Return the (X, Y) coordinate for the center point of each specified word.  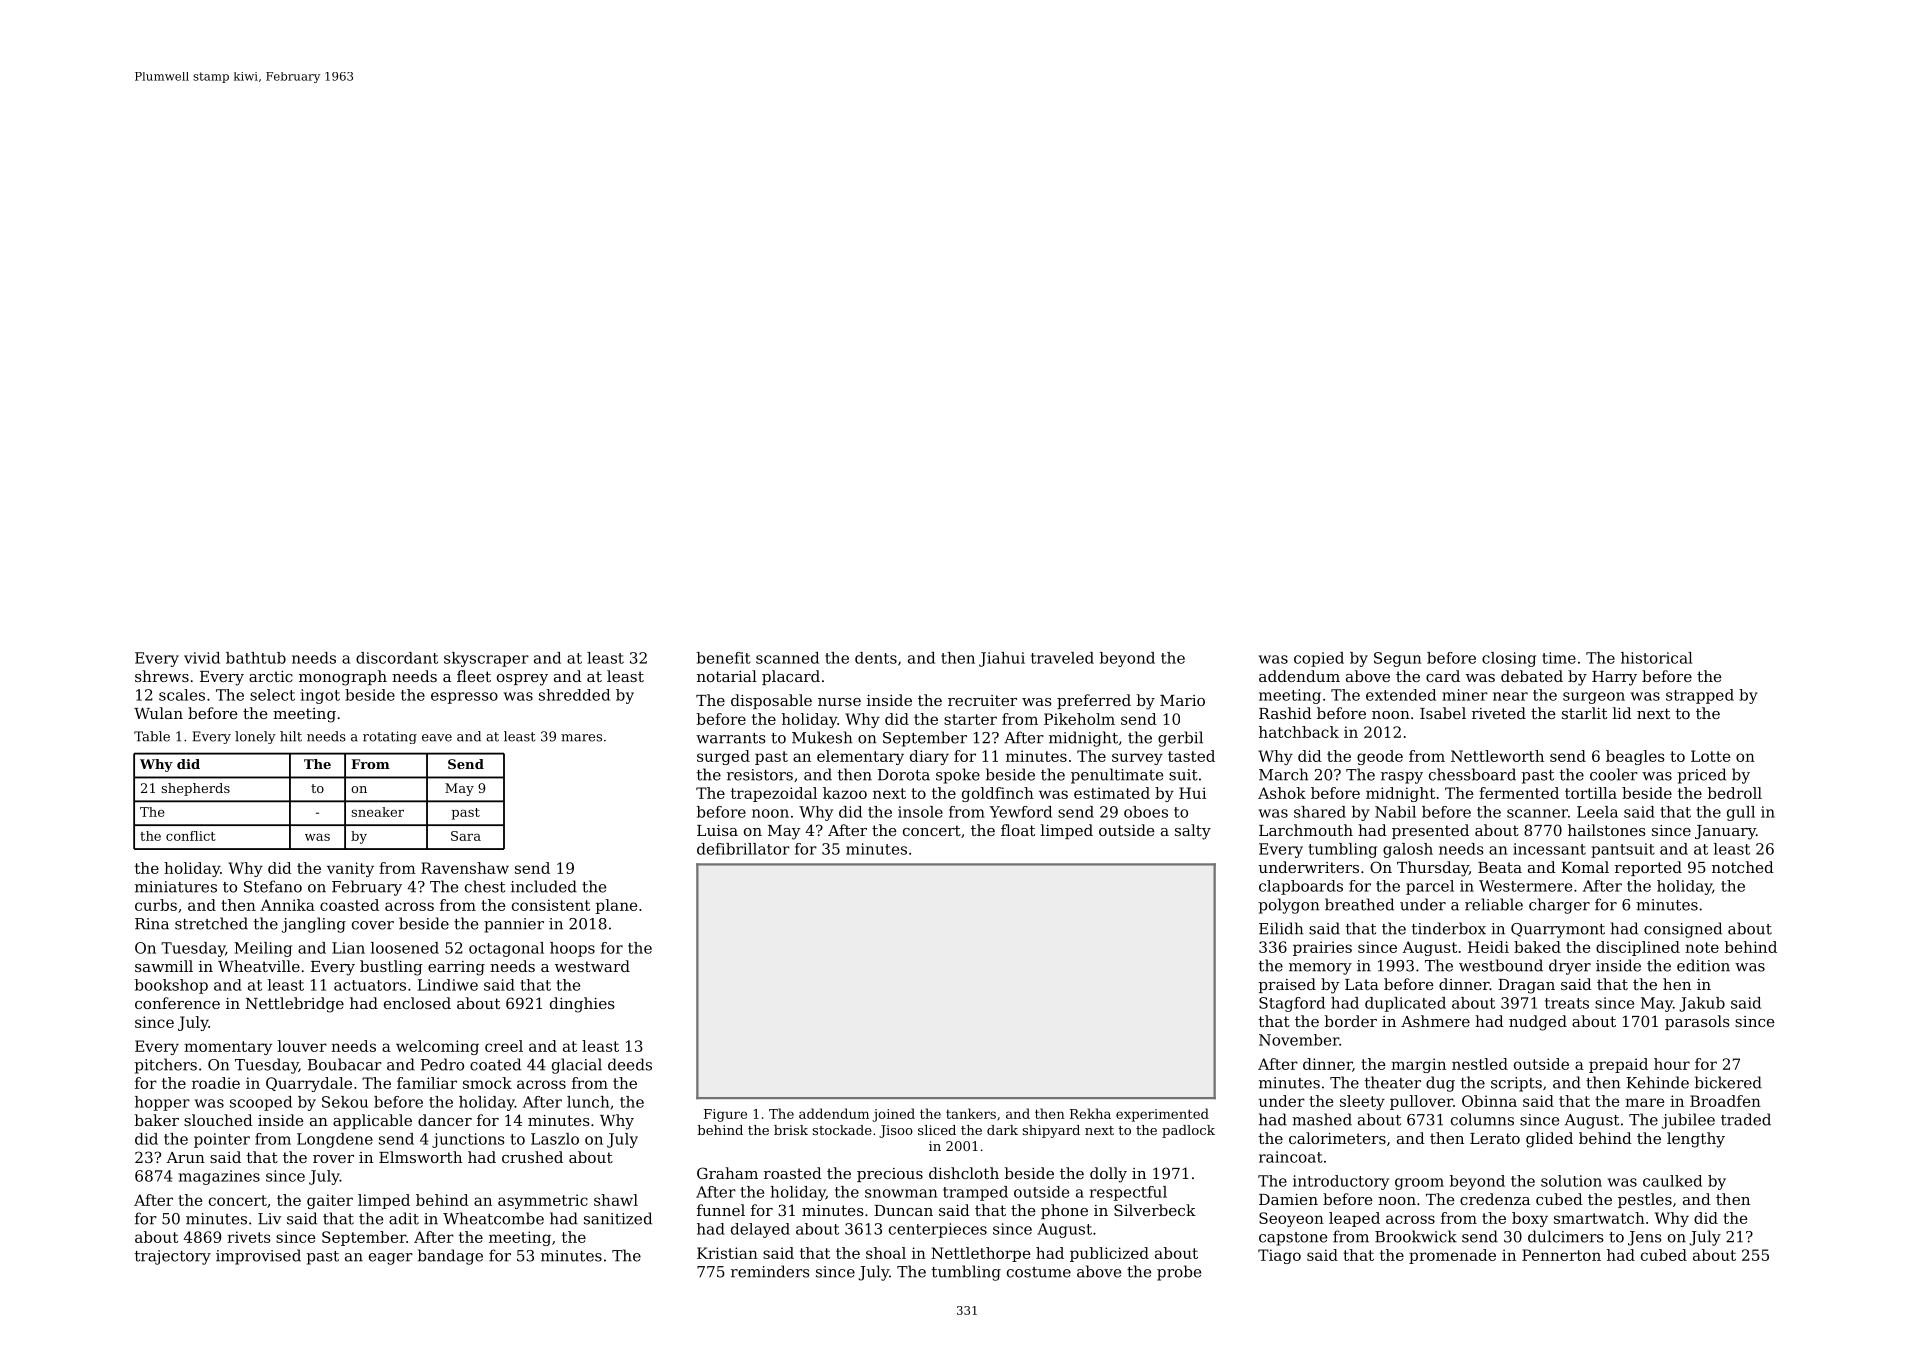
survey (1137, 759)
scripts (1516, 1084)
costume (1039, 1272)
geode (1380, 757)
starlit (1584, 713)
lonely (255, 737)
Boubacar (345, 1064)
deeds (630, 1064)
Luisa (717, 830)
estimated (1112, 793)
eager (391, 1259)
